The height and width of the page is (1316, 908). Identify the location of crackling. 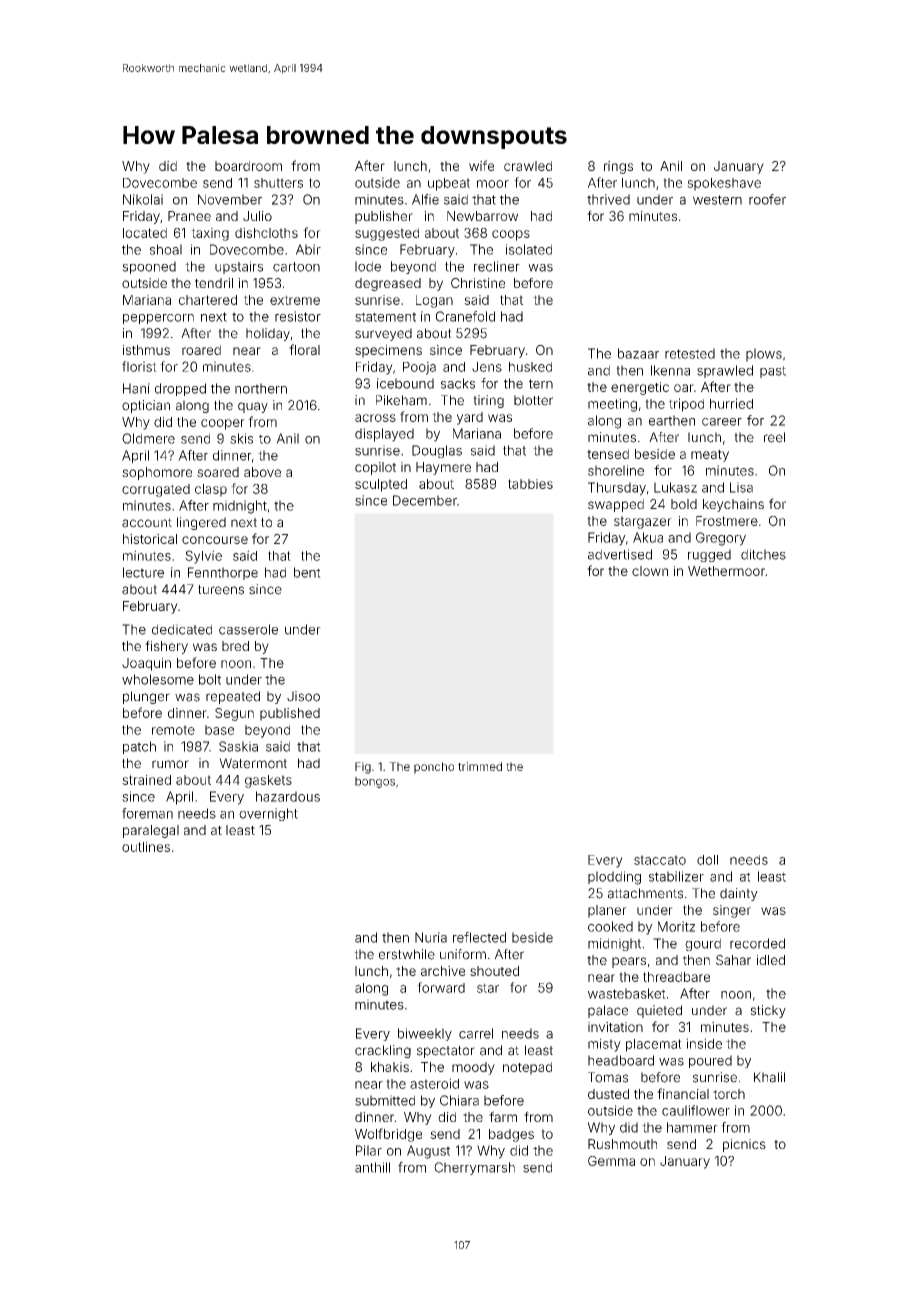
(383, 1051).
